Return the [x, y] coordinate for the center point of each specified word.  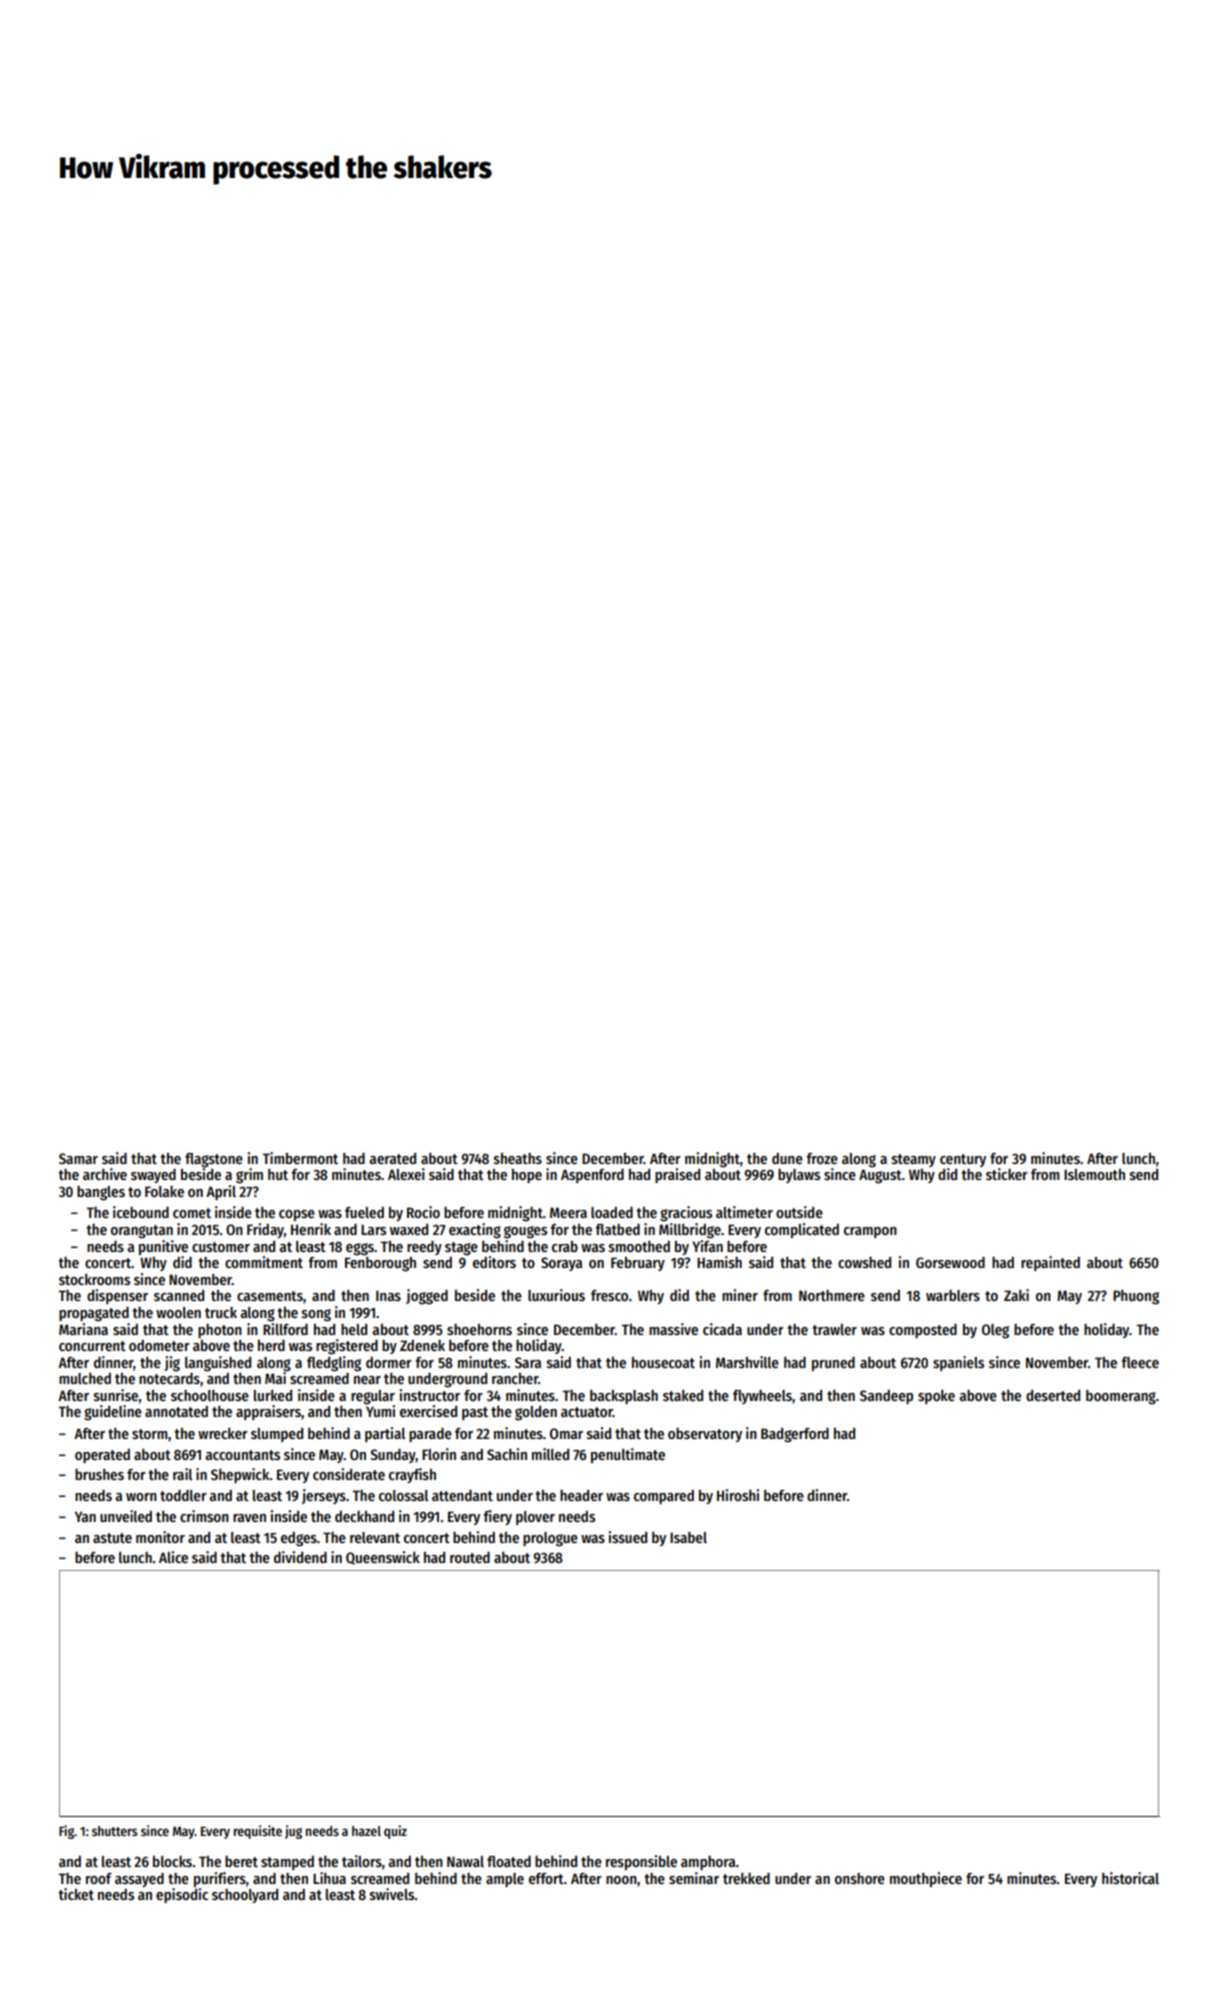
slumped [277, 1435]
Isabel [688, 1537]
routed [470, 1557]
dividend [300, 1557]
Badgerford [795, 1435]
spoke [936, 1397]
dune [787, 1158]
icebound [141, 1212]
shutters [114, 1831]
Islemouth [1094, 1174]
